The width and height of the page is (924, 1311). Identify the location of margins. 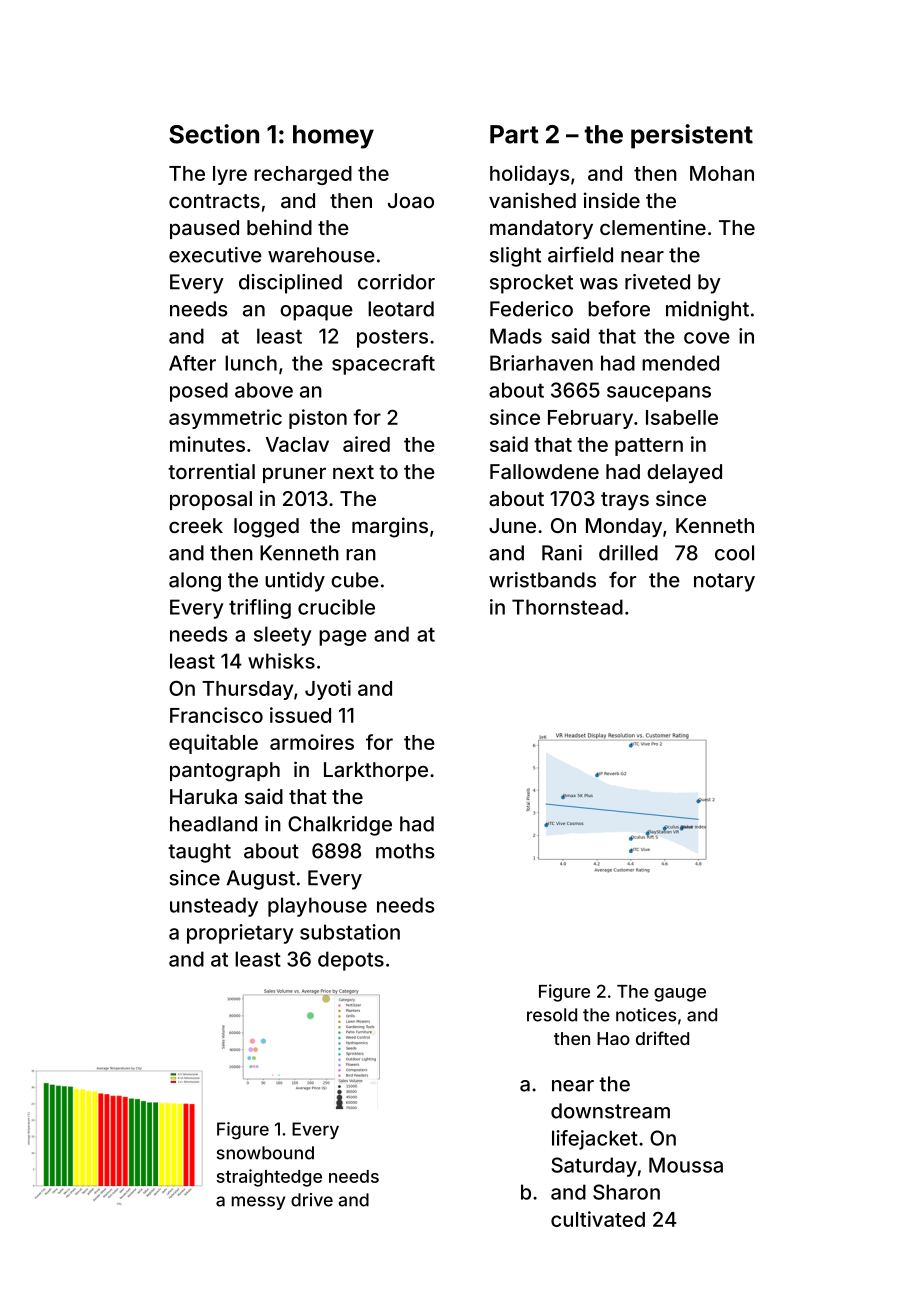
(390, 527).
